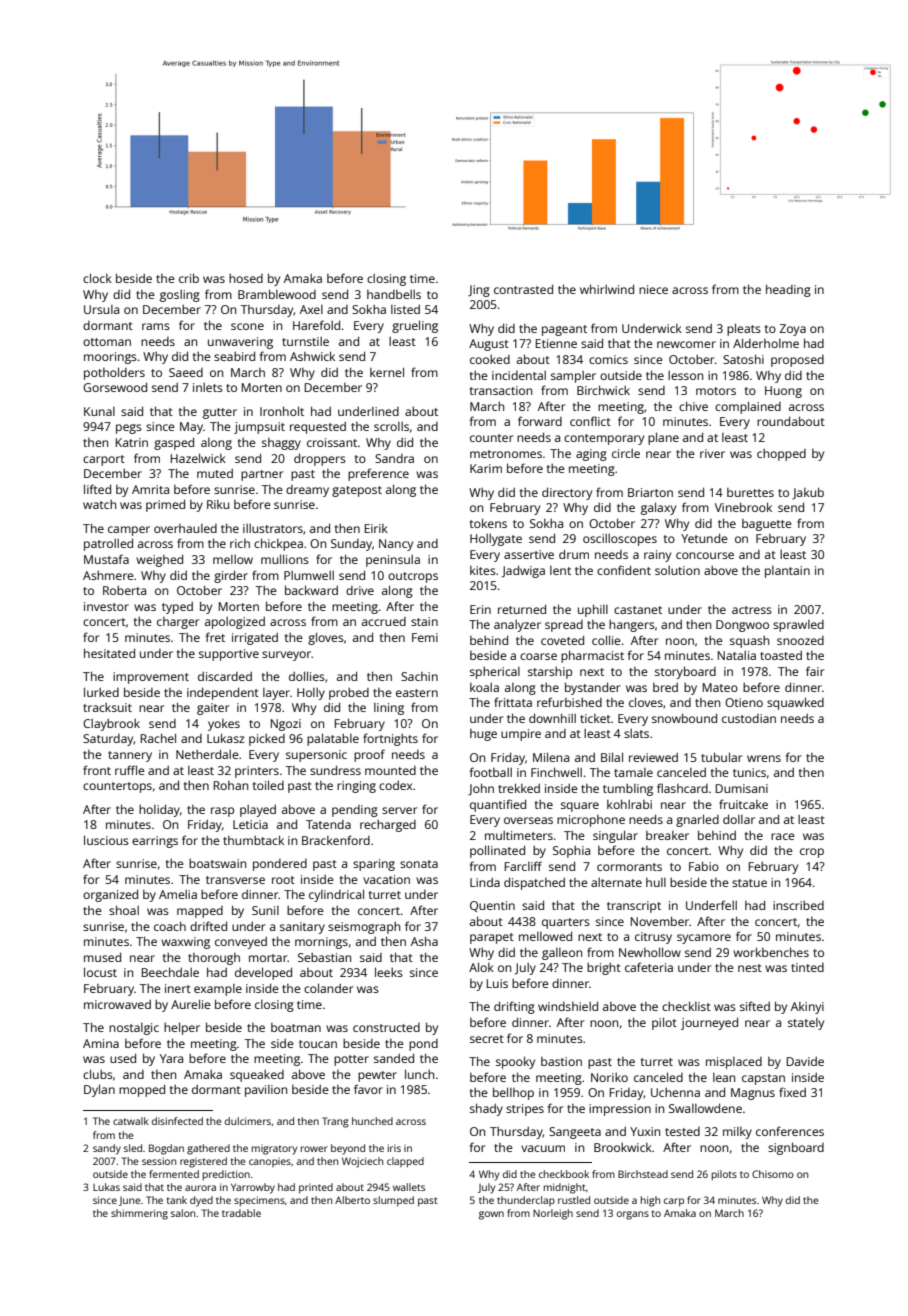 The image size is (908, 1316). Describe the element at coordinates (107, 1149) in the screenshot. I see `sandy` at that location.
